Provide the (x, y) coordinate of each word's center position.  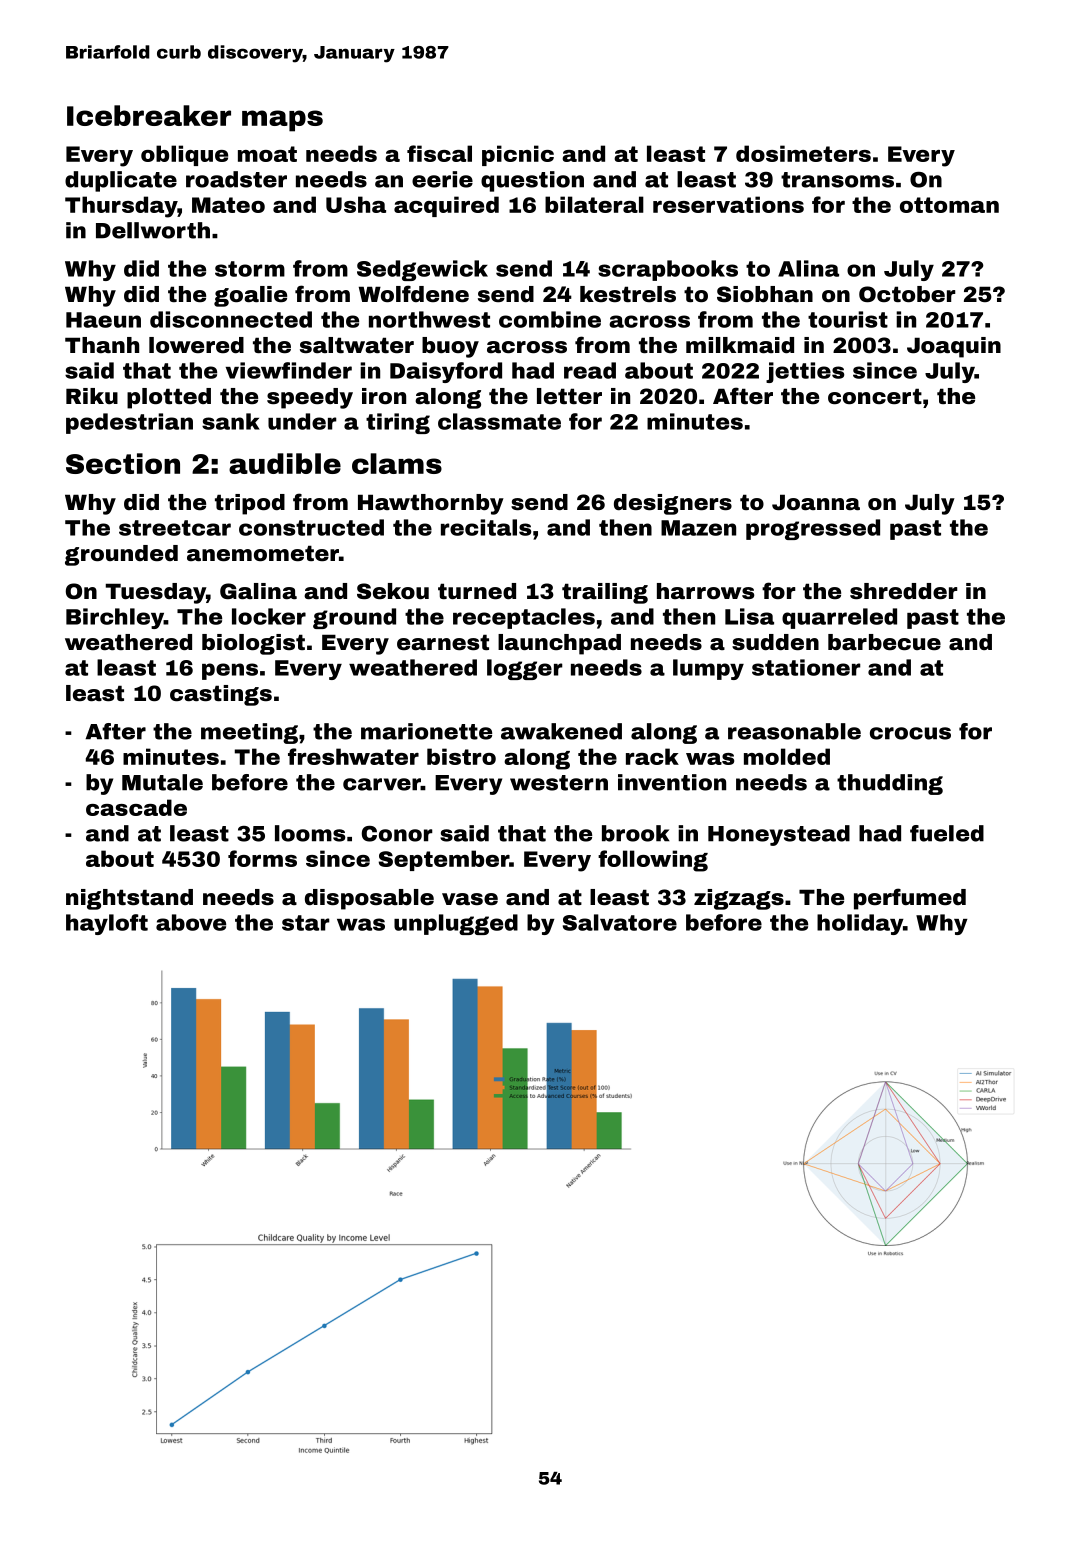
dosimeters (803, 153)
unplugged (456, 924)
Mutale (162, 782)
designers (673, 504)
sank (231, 421)
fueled (947, 833)
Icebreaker (149, 115)
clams (397, 463)
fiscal (439, 153)
